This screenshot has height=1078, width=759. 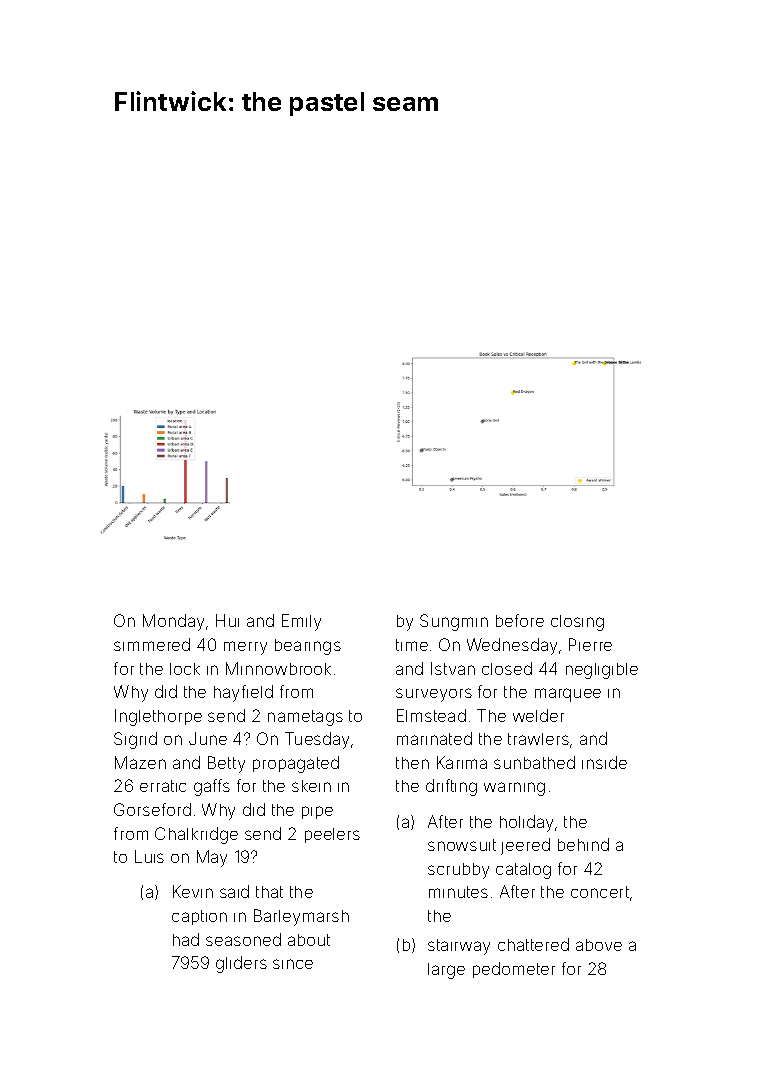 What do you see at coordinates (311, 786) in the screenshot?
I see `skein` at bounding box center [311, 786].
